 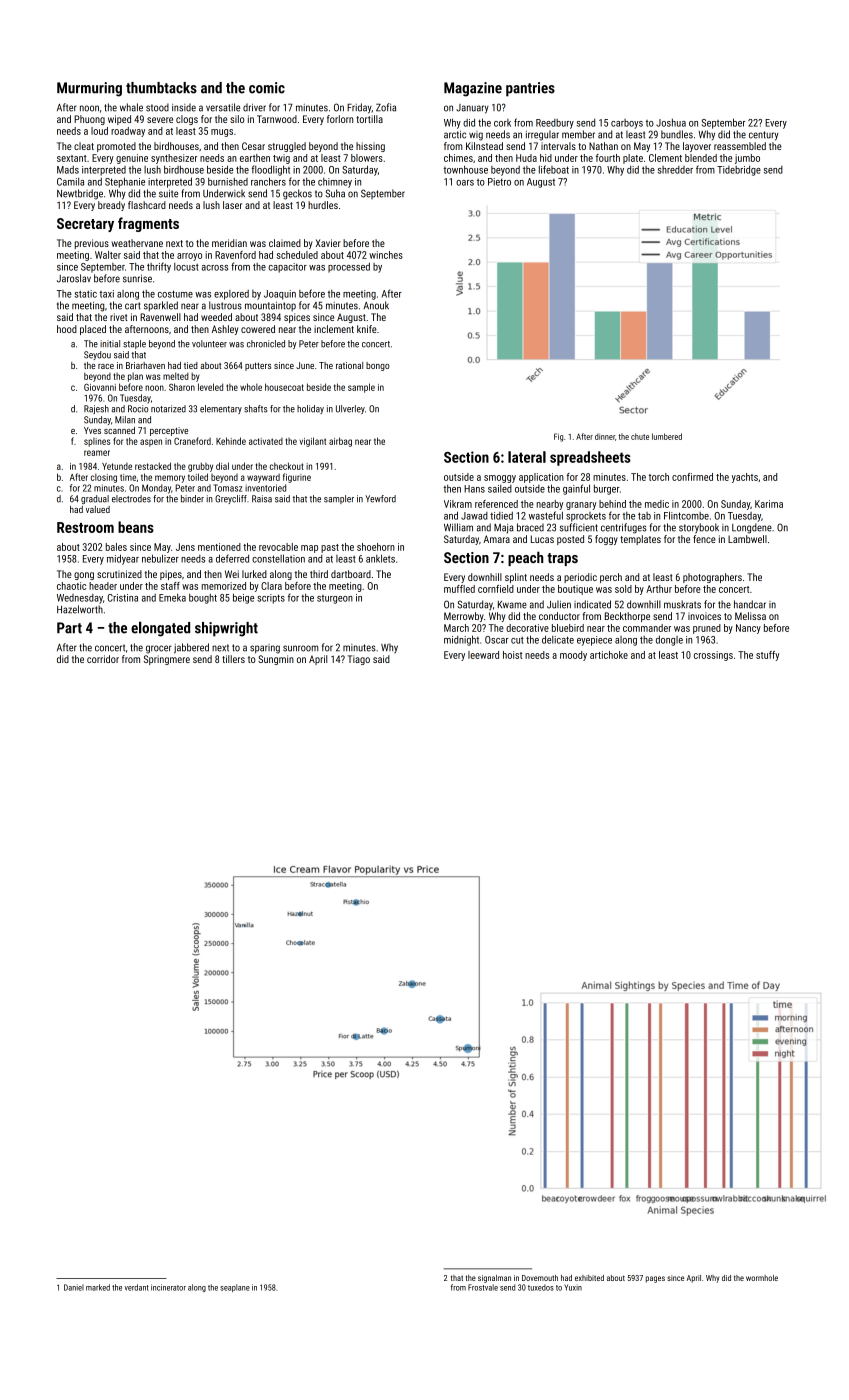 What do you see at coordinates (655, 1279) in the page?
I see `pages` at bounding box center [655, 1279].
